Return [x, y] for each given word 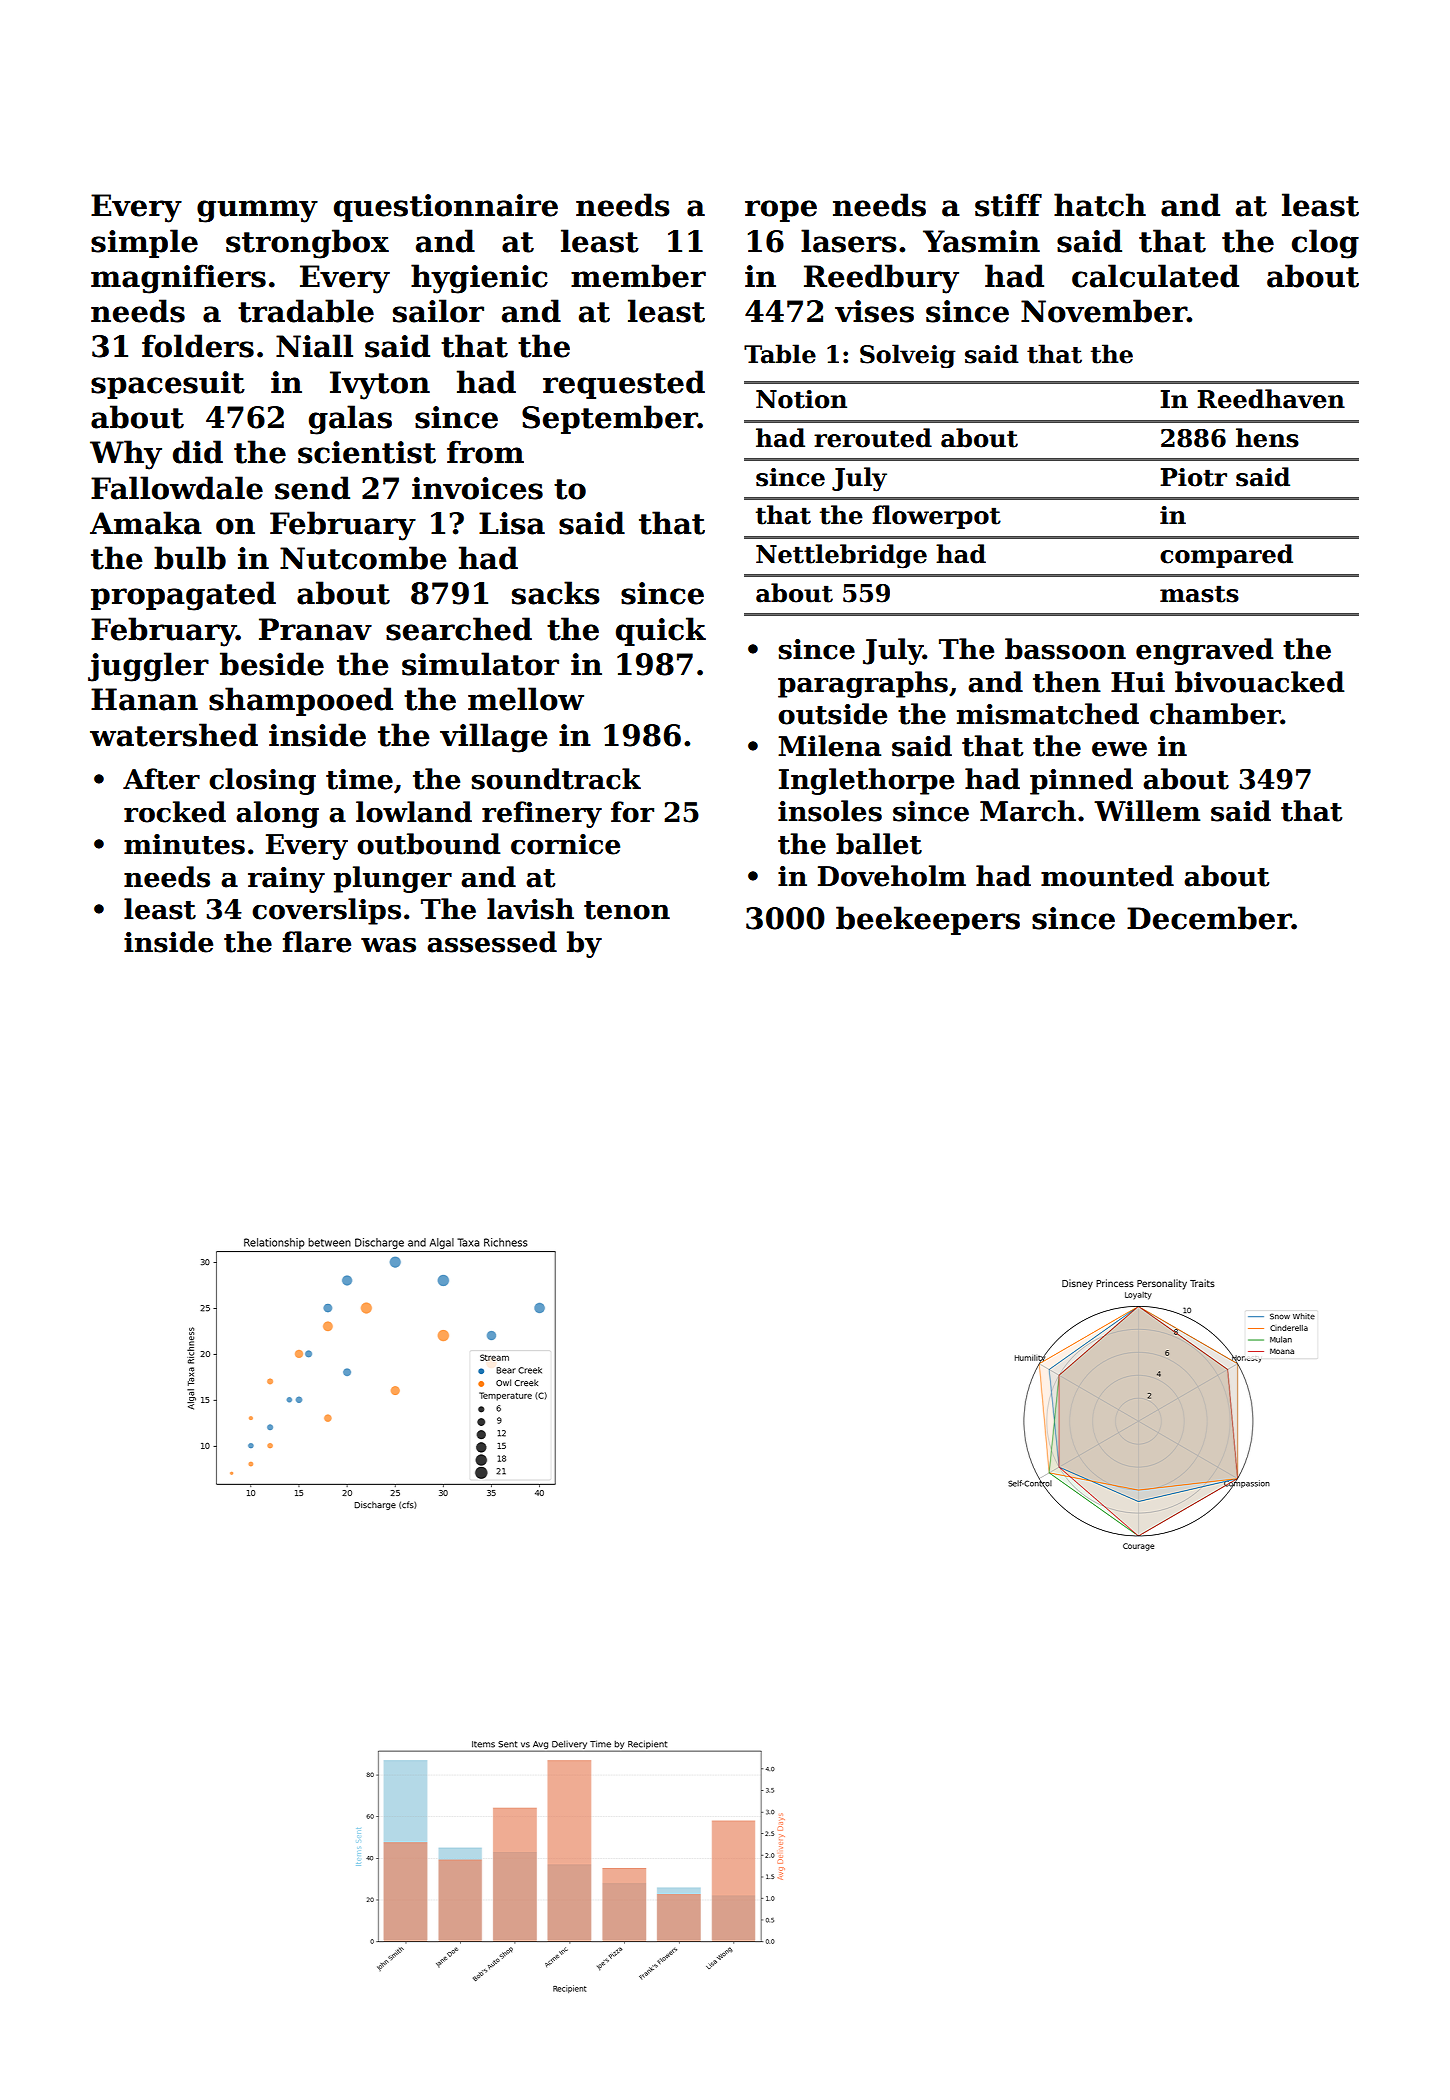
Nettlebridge [841, 556]
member [638, 276]
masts [1199, 594]
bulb [190, 558]
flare [317, 942]
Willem [1147, 811]
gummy [257, 211]
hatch [1100, 205]
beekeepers [928, 920]
